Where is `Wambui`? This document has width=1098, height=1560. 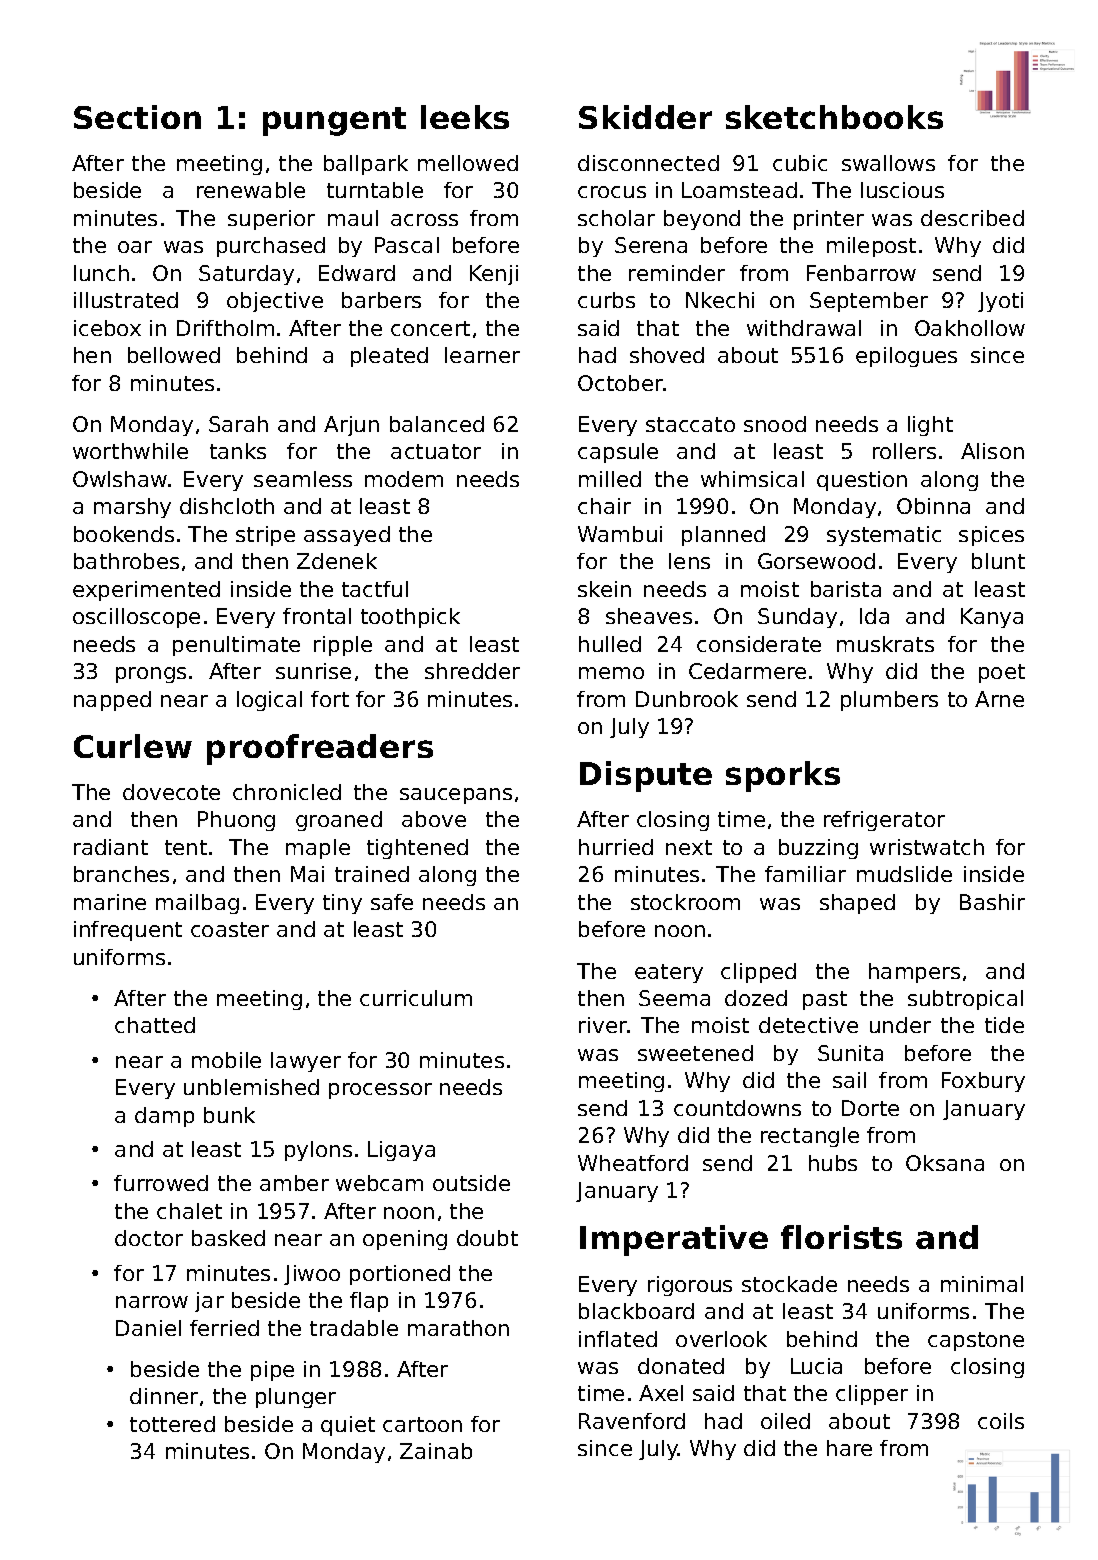 Wambui is located at coordinates (620, 534).
